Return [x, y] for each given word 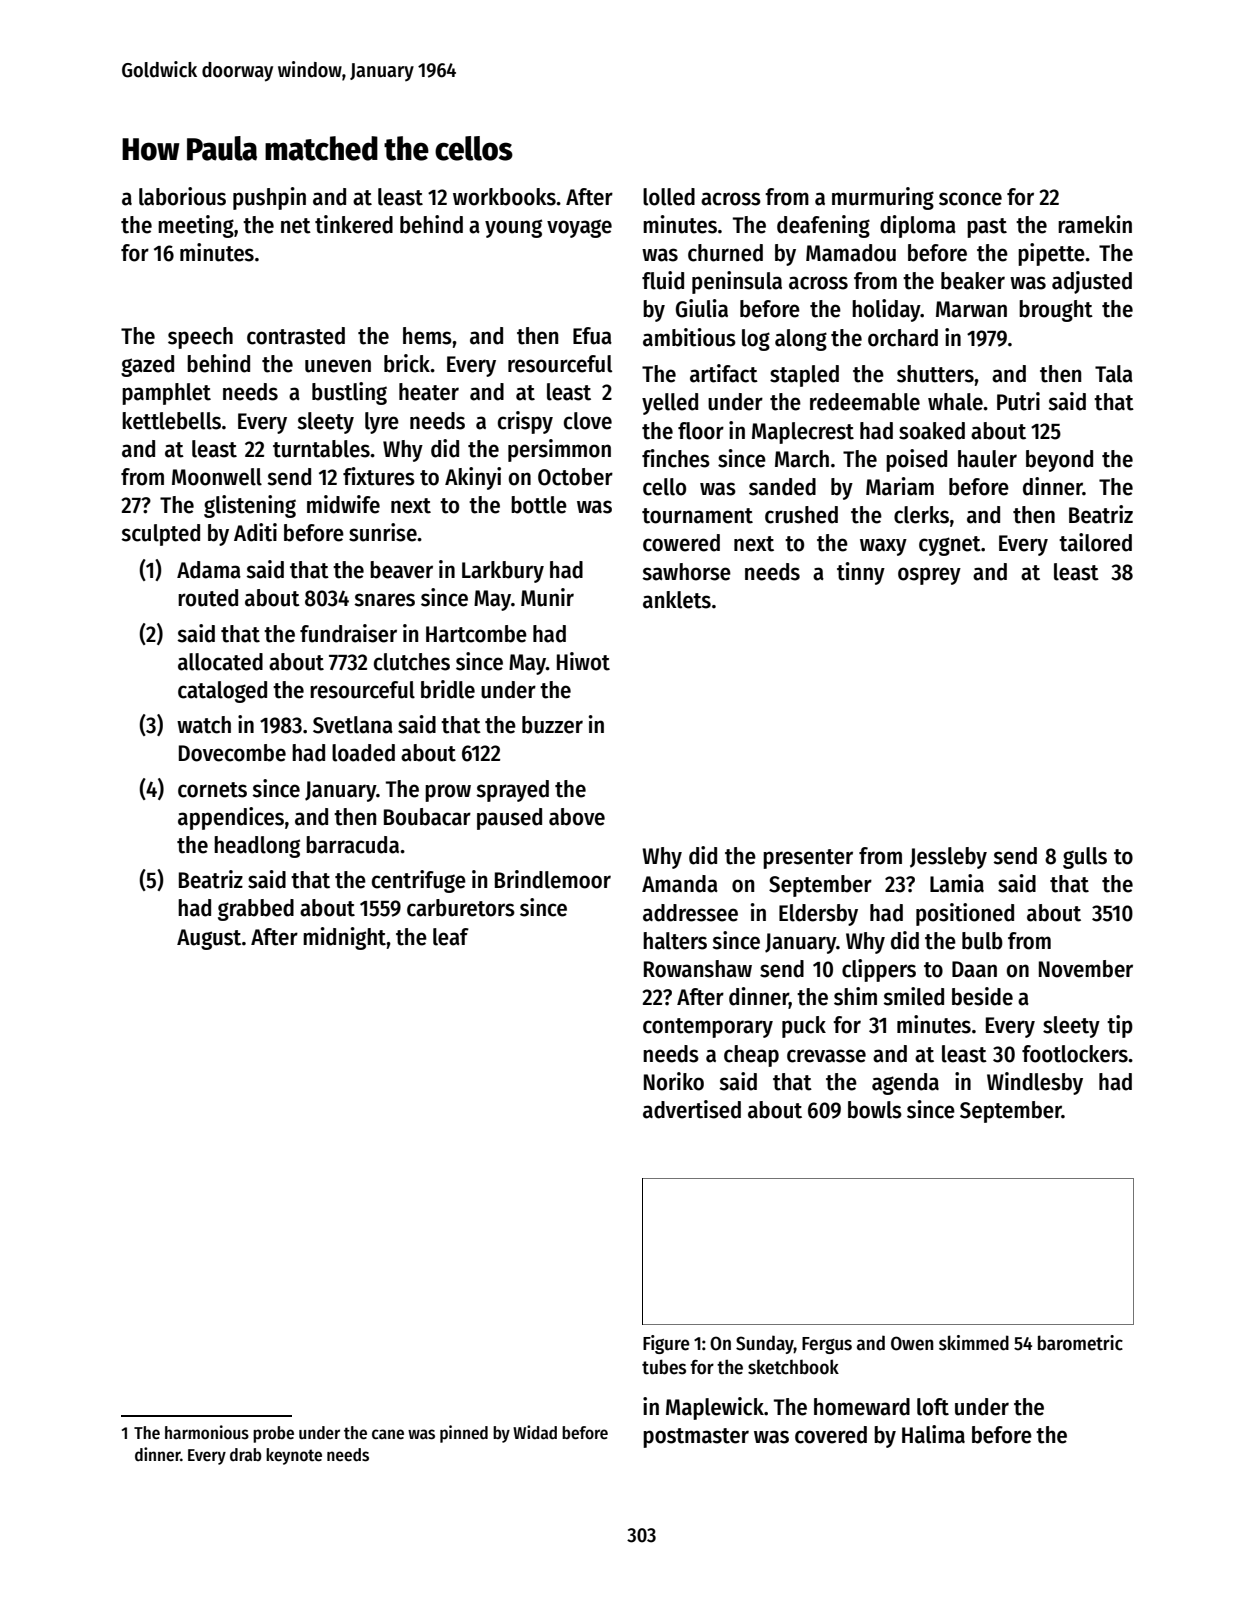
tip [1120, 1026]
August [209, 939]
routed [208, 598]
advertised [692, 1109]
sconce [970, 199]
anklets [677, 600]
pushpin [269, 198]
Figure [666, 1344]
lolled [669, 197]
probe [273, 1434]
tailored [1095, 542]
